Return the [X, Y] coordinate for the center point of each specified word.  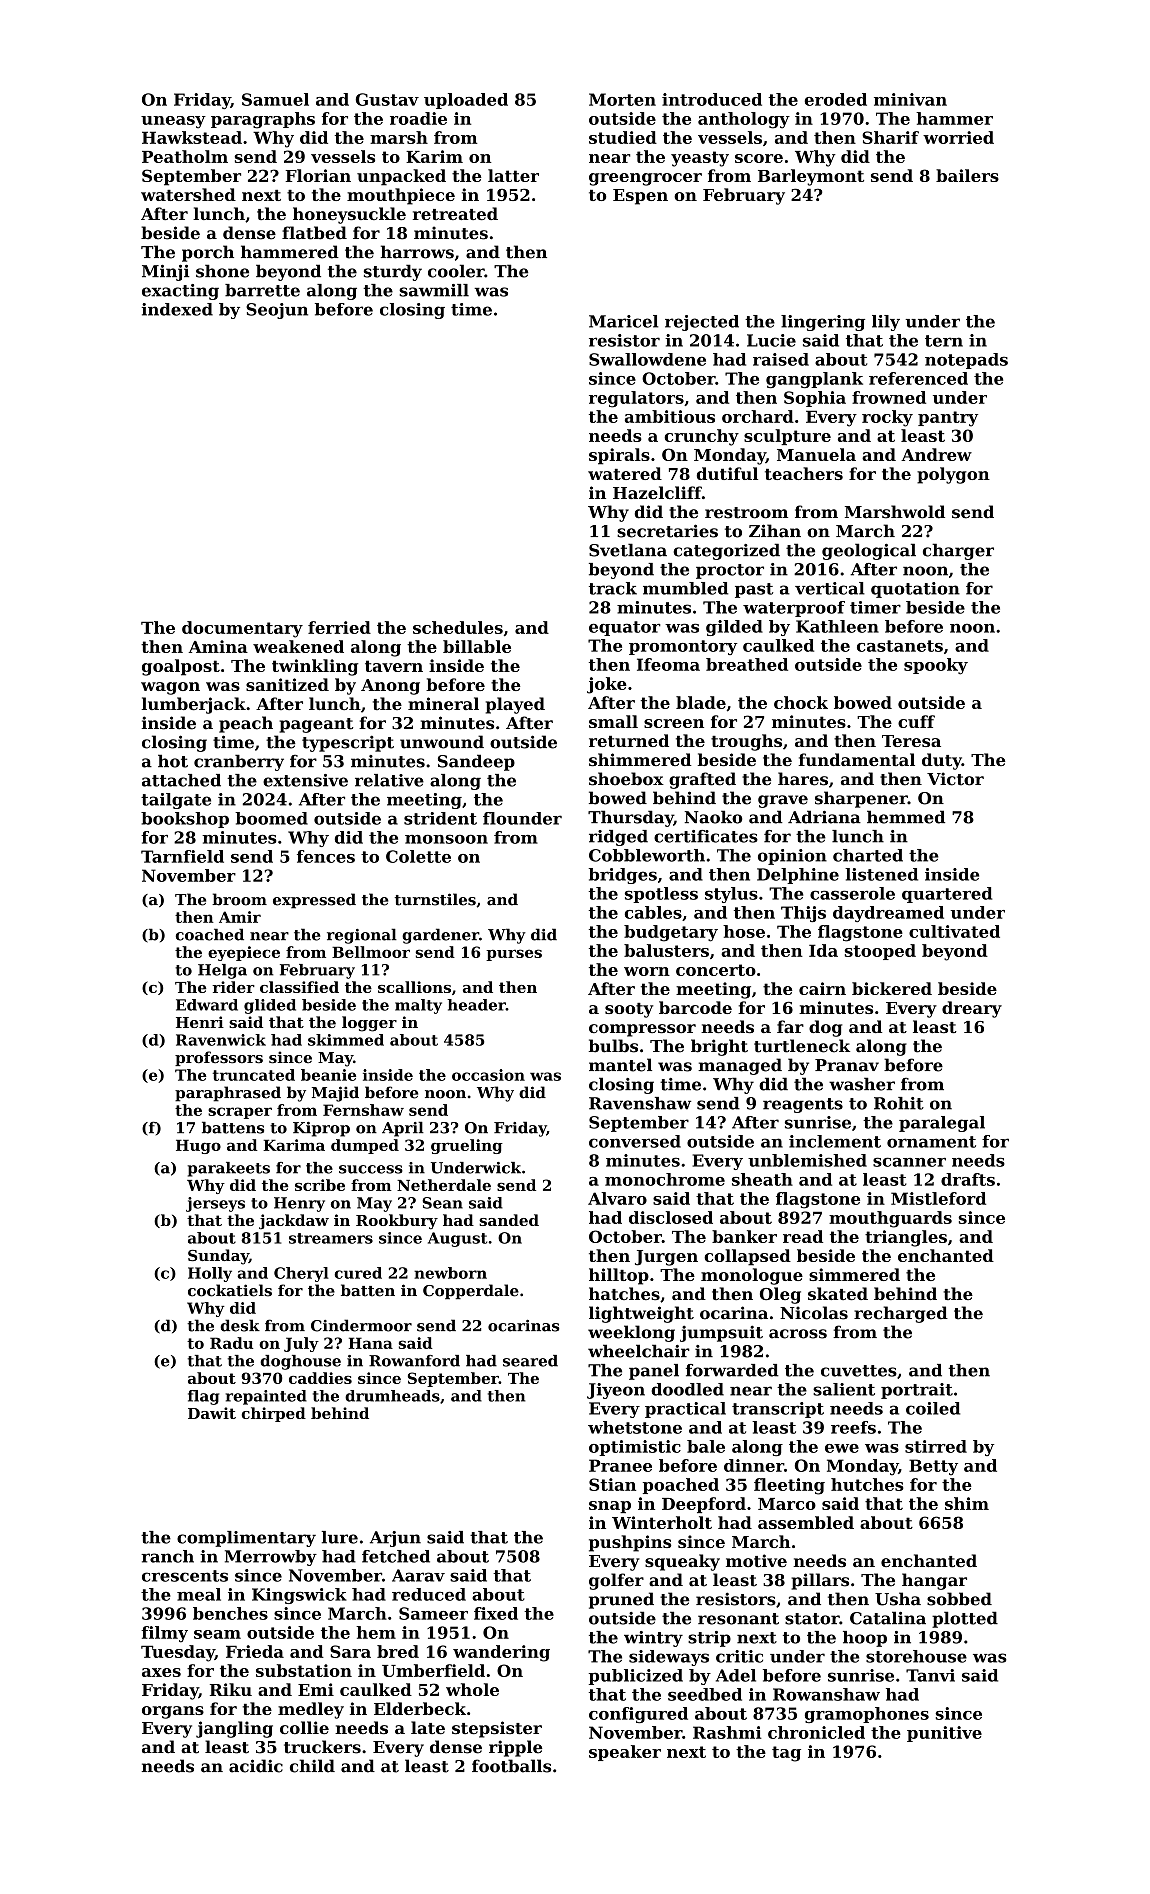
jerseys [215, 1204]
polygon [953, 475]
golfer [616, 1581]
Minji [165, 273]
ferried [339, 627]
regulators [636, 399]
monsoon [446, 839]
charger [958, 551]
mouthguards [890, 1219]
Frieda [255, 1651]
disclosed [671, 1217]
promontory [683, 647]
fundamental [856, 759]
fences [326, 856]
